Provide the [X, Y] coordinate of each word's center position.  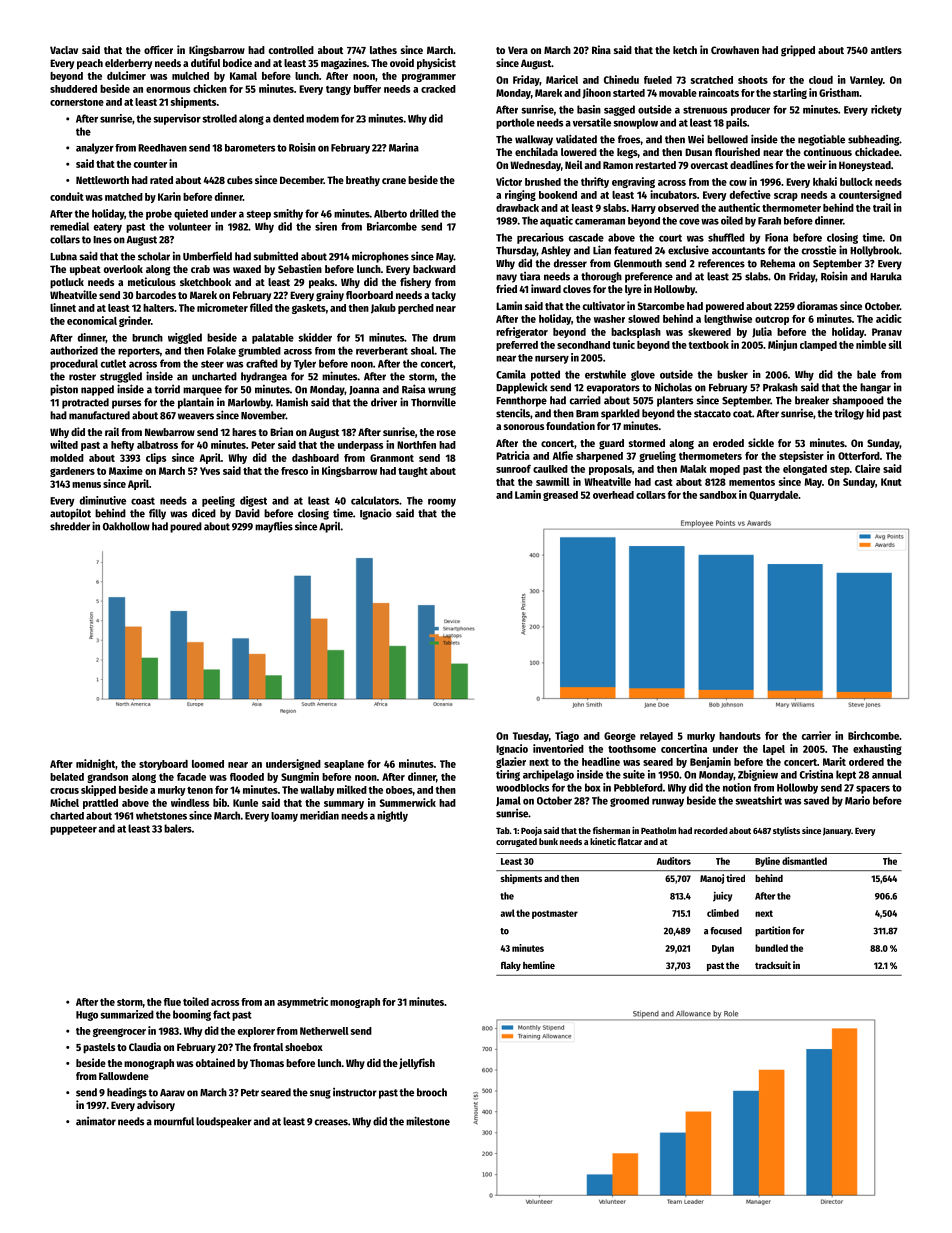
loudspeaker [224, 1122]
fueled [658, 80]
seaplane [344, 765]
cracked [438, 89]
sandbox [718, 495]
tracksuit [773, 965]
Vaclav [64, 50]
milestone [428, 1121]
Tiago [567, 736]
